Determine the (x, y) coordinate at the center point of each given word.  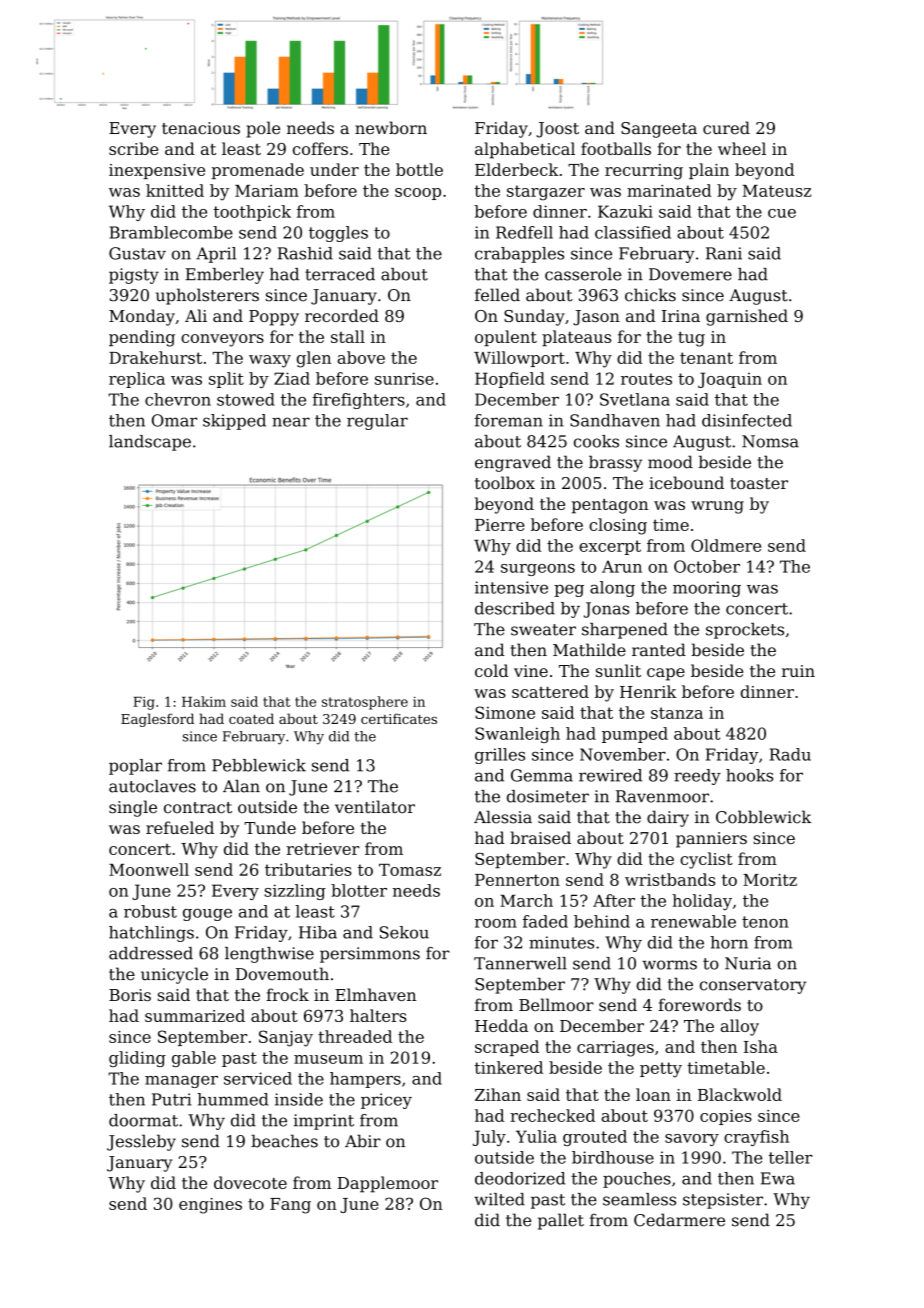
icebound (686, 482)
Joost (558, 130)
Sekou (404, 932)
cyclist (706, 860)
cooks (596, 441)
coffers (320, 148)
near (291, 422)
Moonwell (149, 869)
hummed (232, 1099)
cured (726, 128)
